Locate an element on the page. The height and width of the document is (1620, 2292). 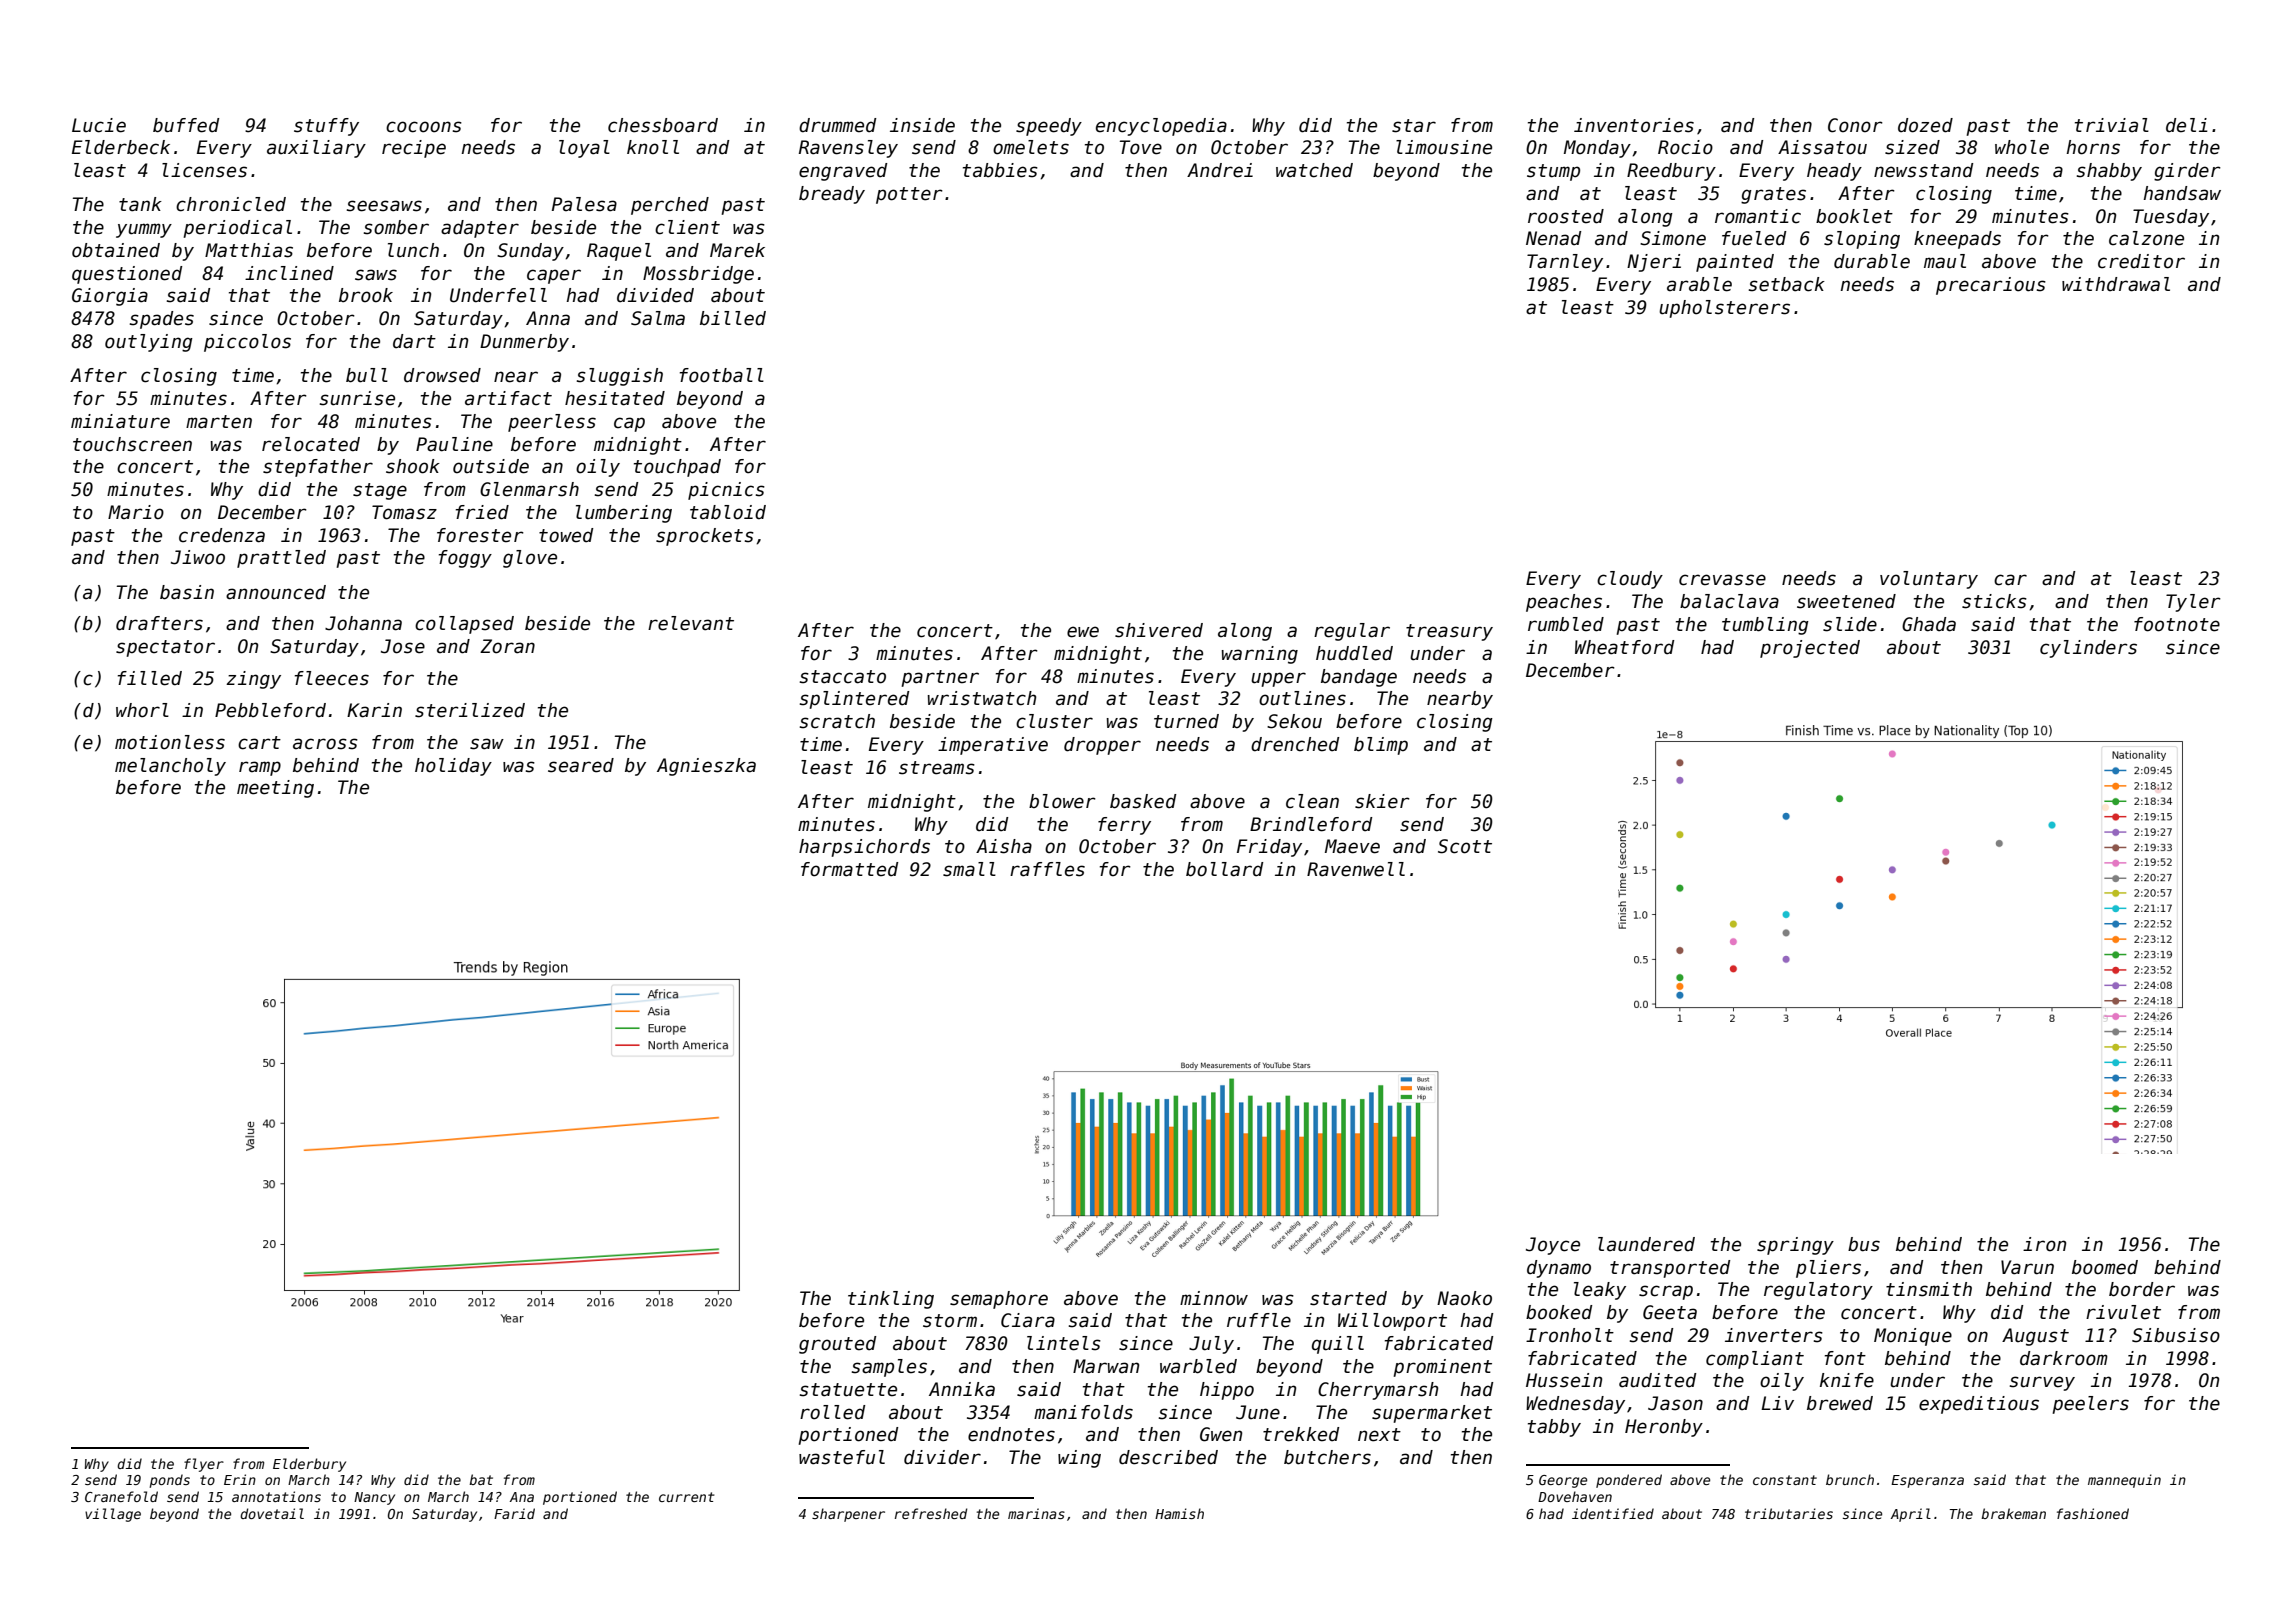
projected is located at coordinates (1810, 649).
